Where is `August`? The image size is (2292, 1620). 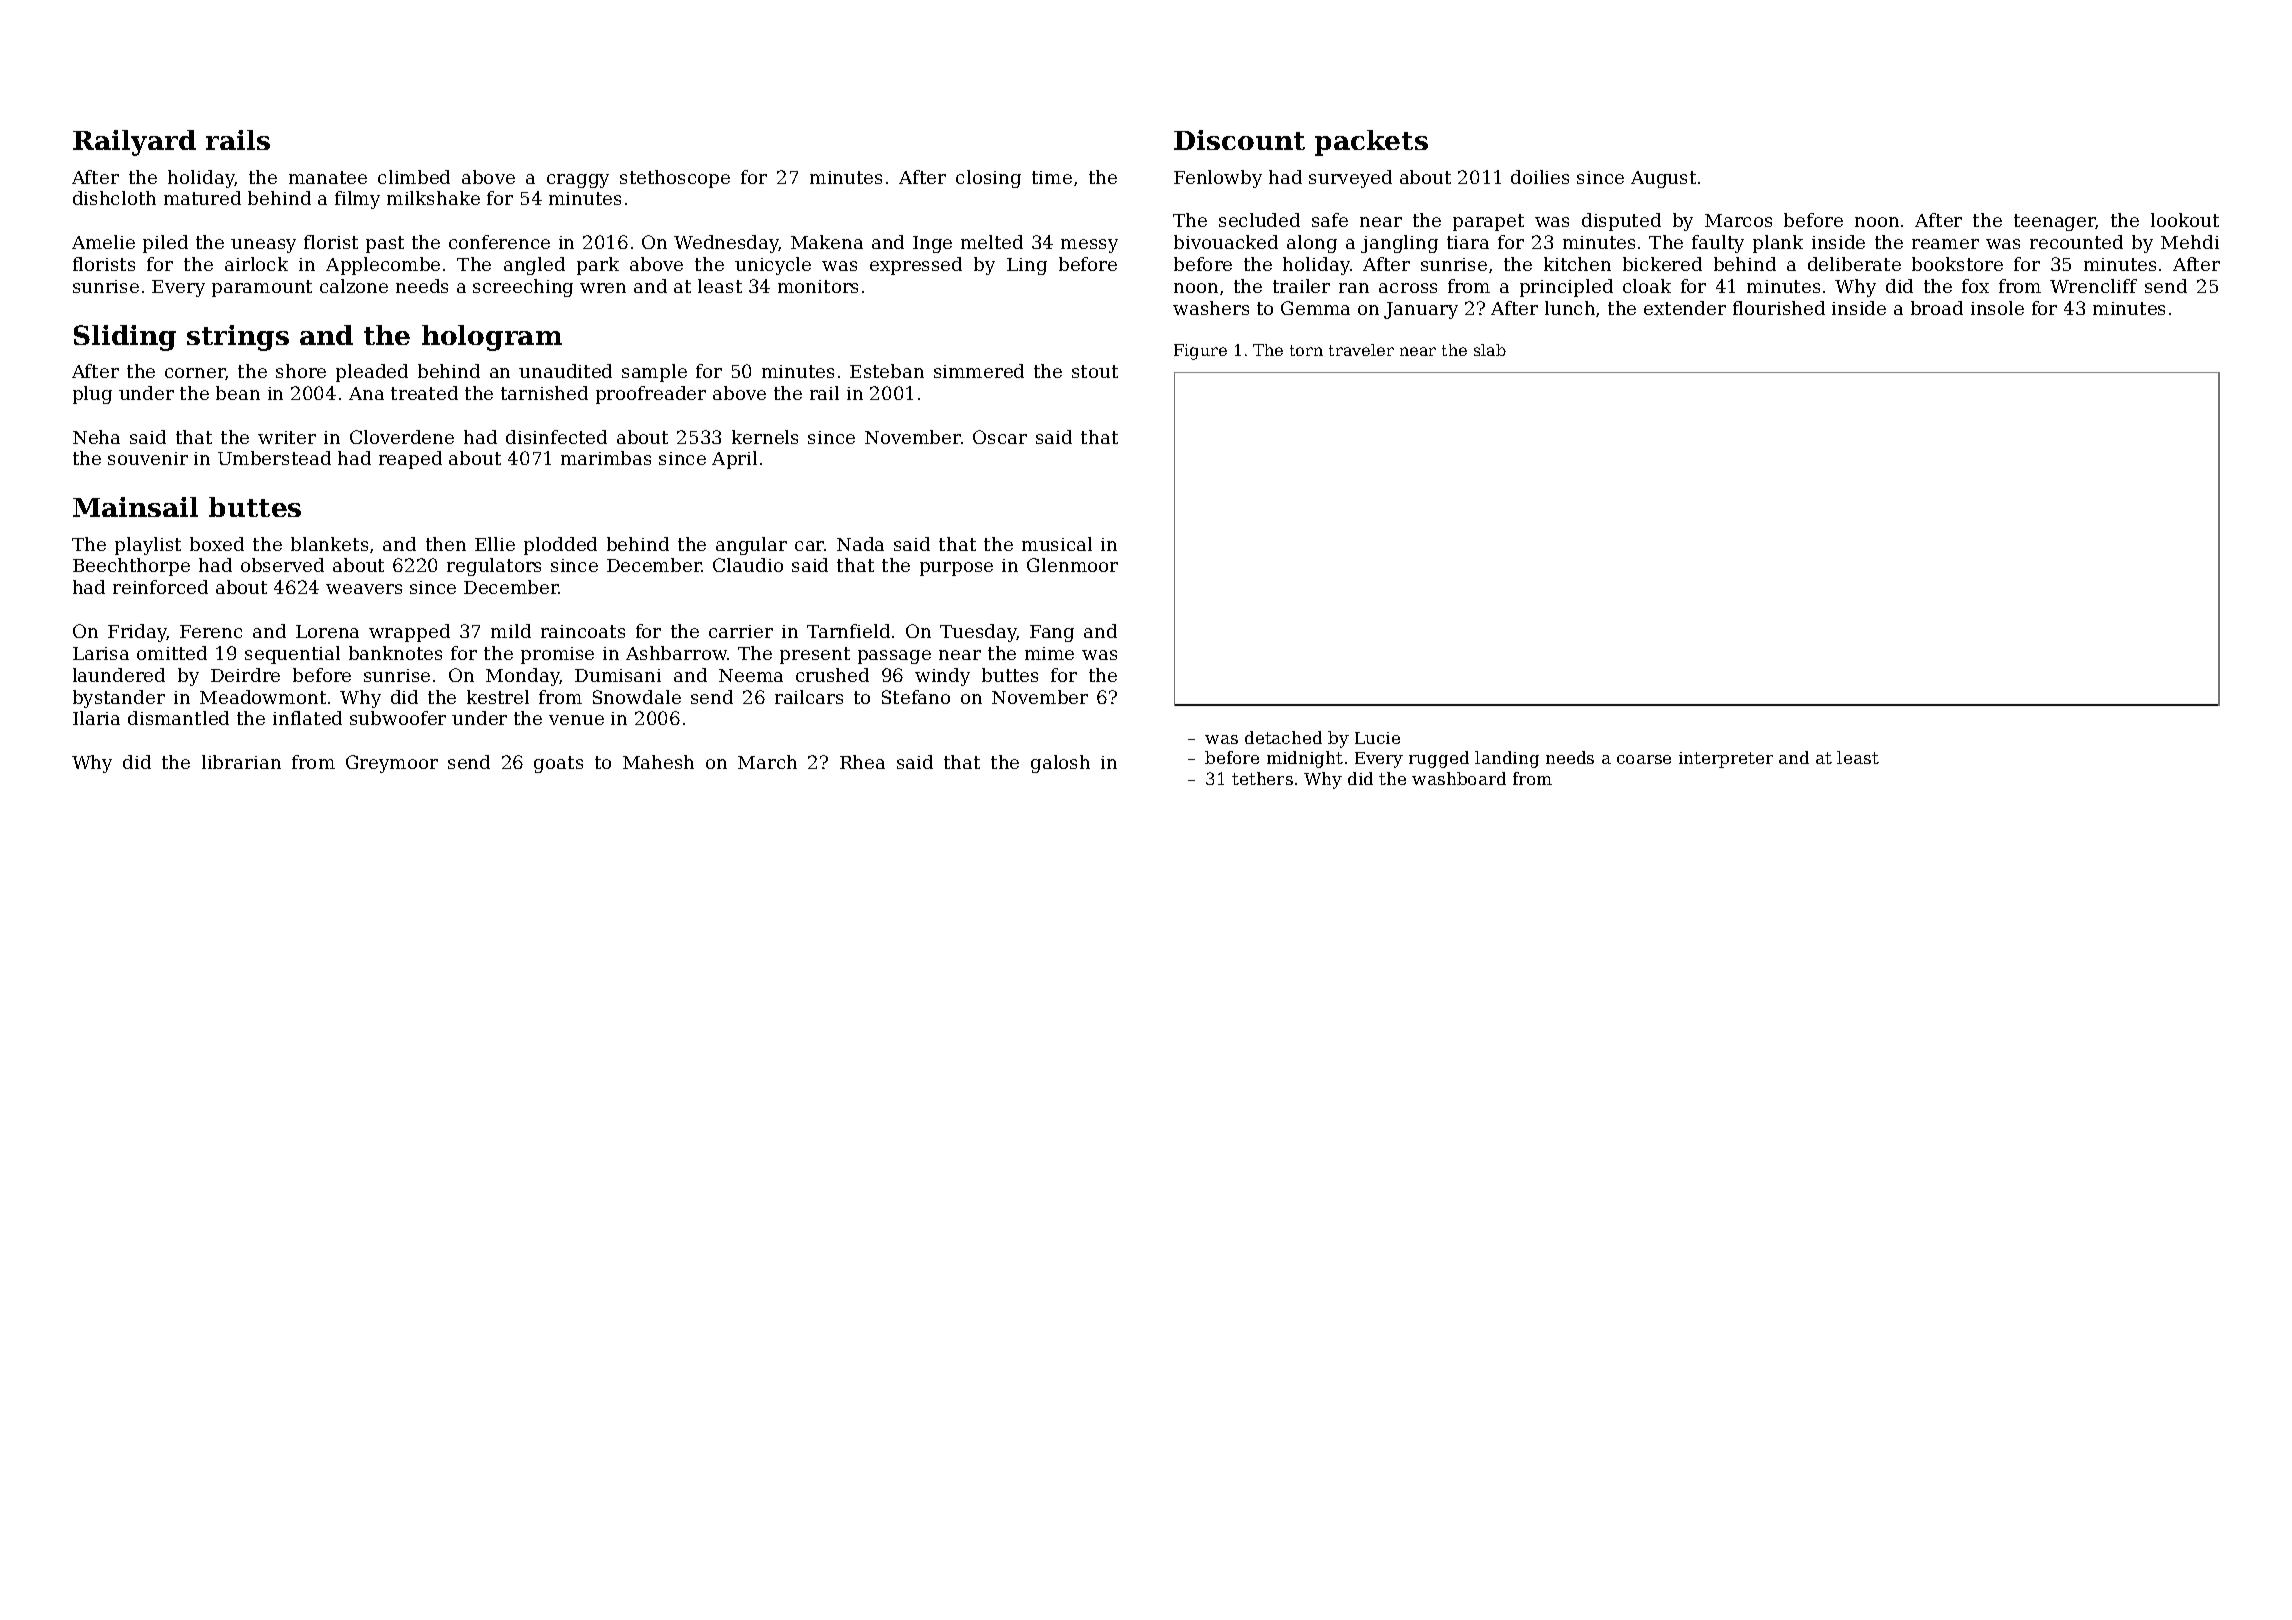 August is located at coordinates (1663, 179).
